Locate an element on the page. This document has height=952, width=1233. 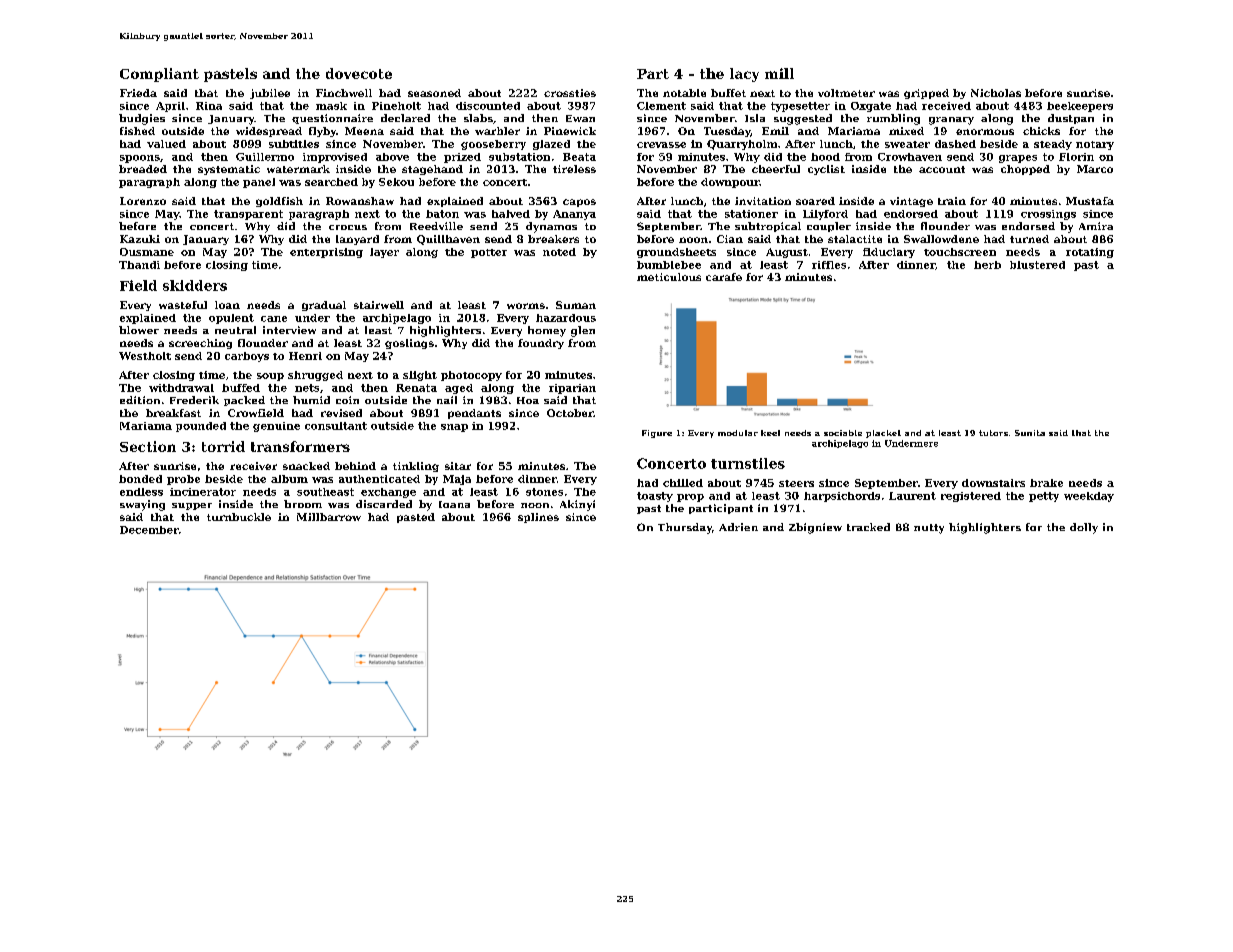
Amira is located at coordinates (1096, 226).
